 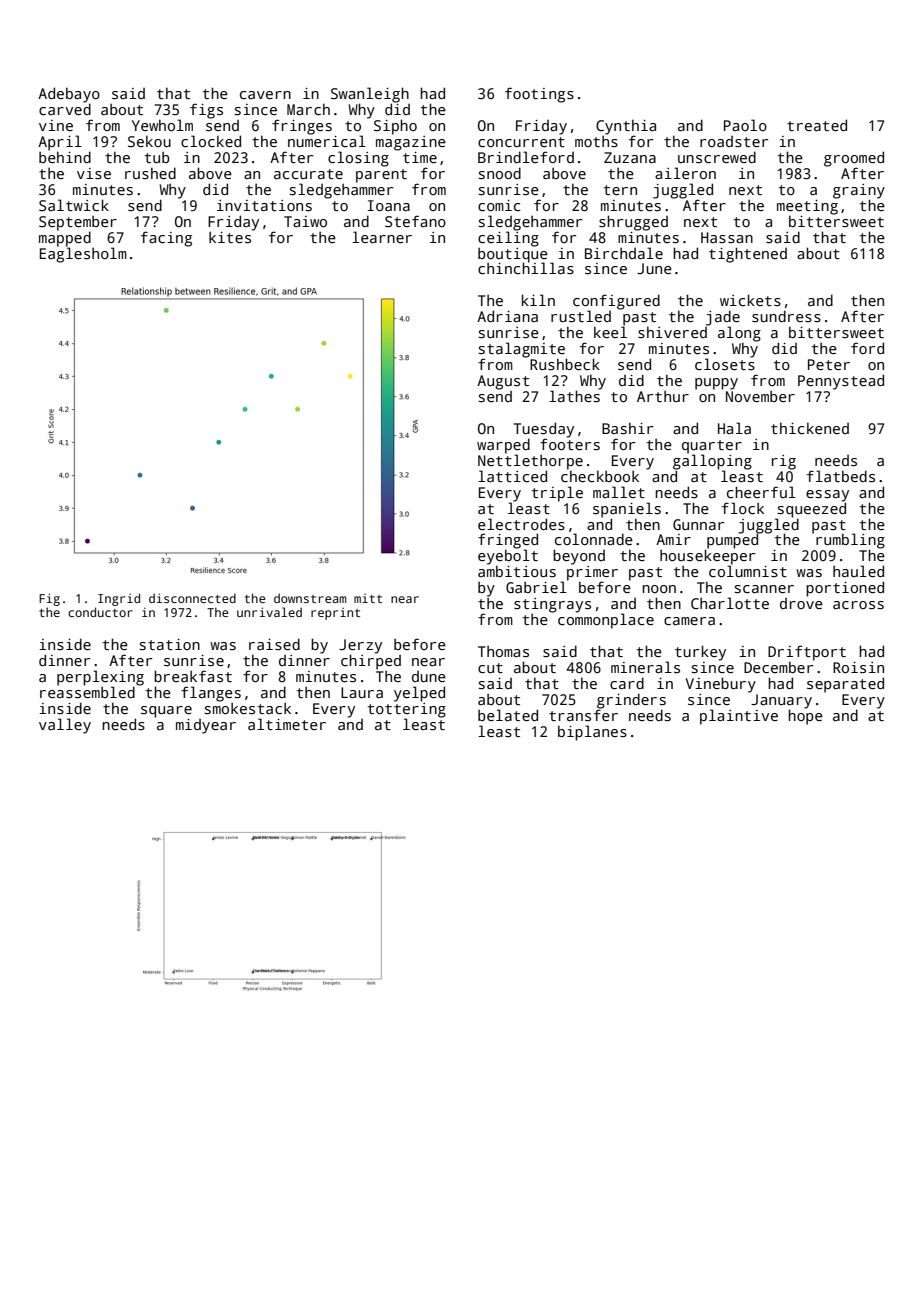 What do you see at coordinates (83, 255) in the screenshot?
I see `Eaglesholm` at bounding box center [83, 255].
